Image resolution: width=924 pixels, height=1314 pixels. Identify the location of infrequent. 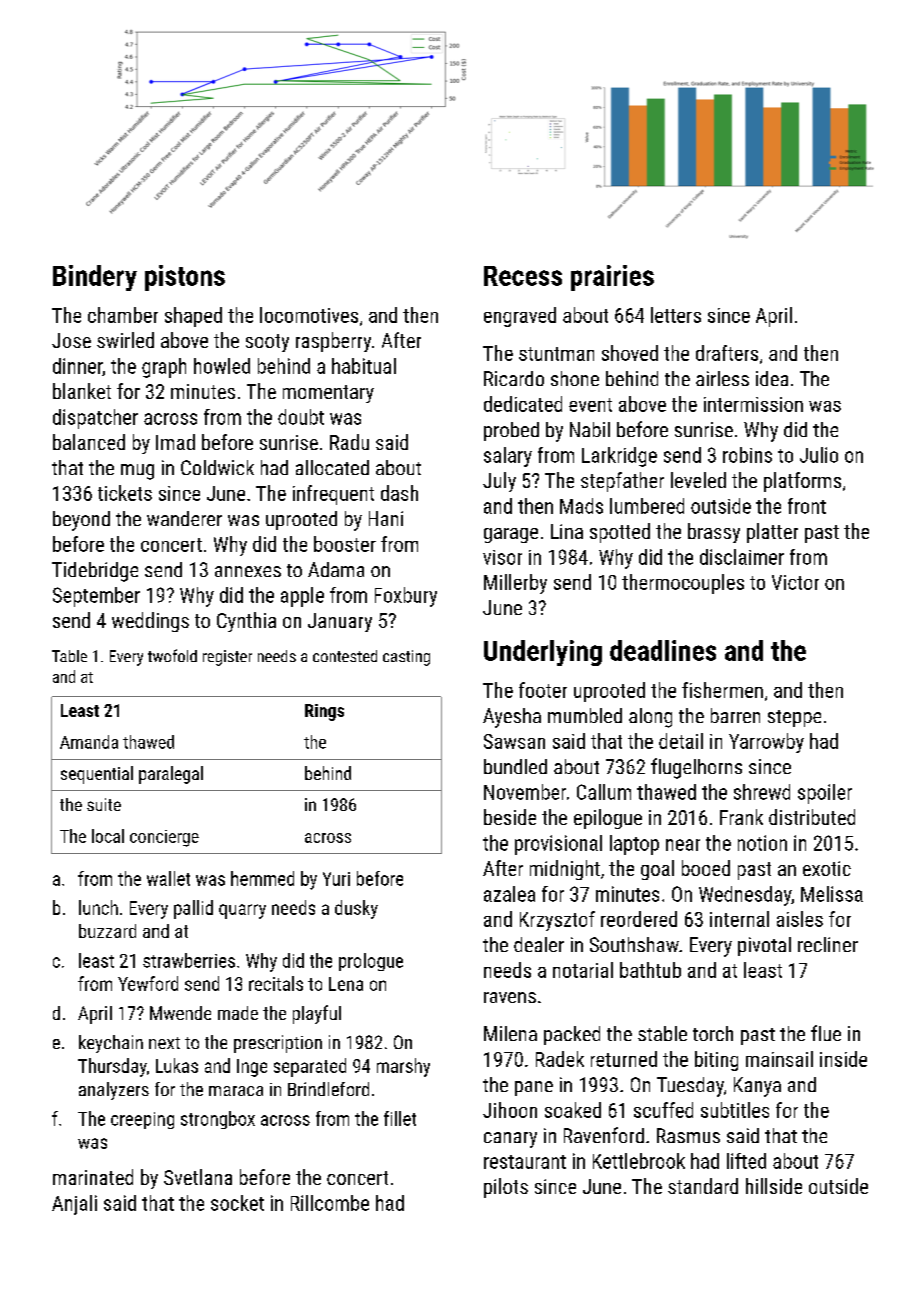
(333, 495).
